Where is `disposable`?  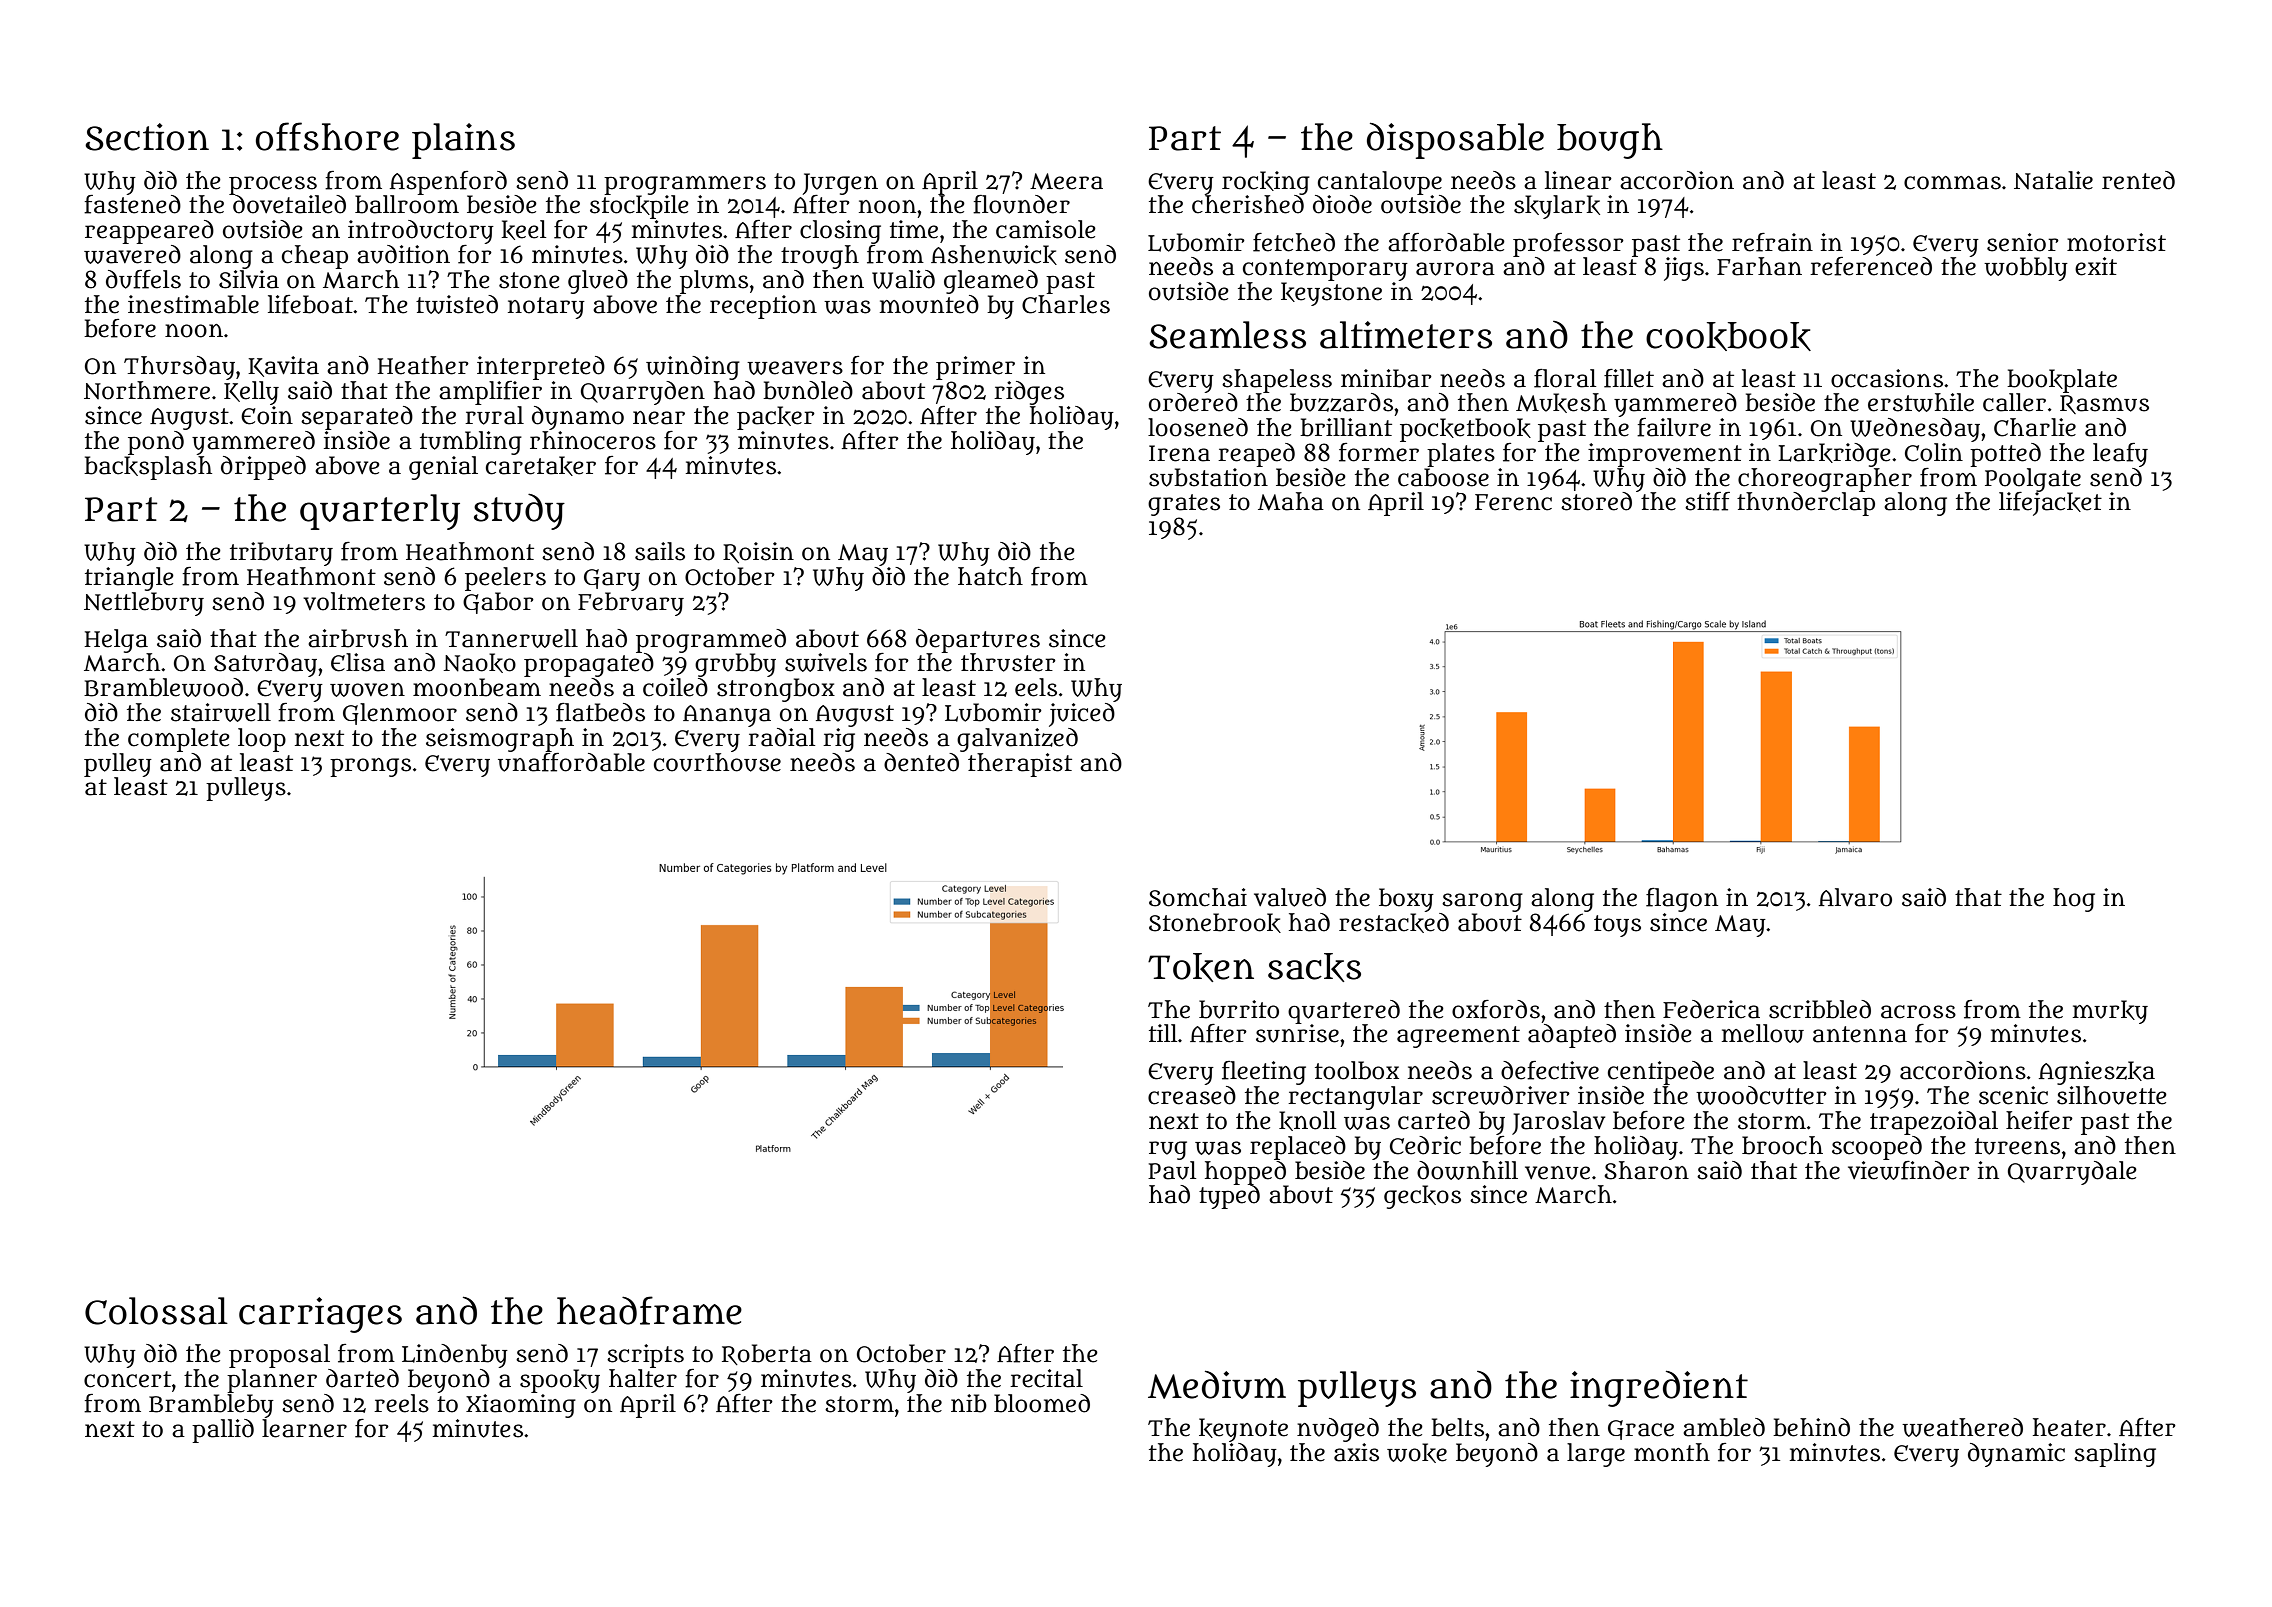 disposable is located at coordinates (1455, 140).
